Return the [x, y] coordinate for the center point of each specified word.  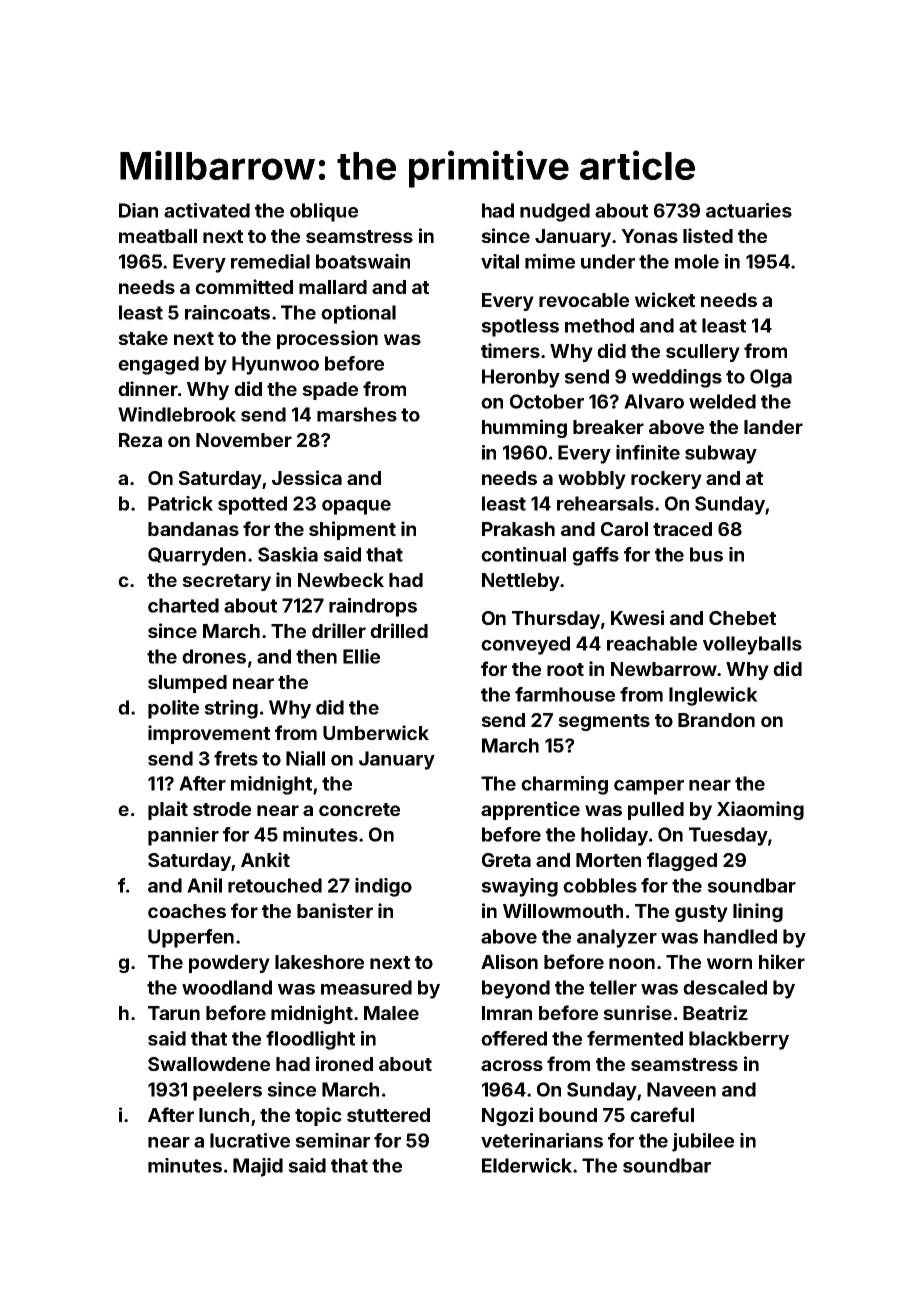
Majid [258, 1167]
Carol [624, 529]
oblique [324, 212]
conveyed [525, 645]
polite [173, 709]
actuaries [749, 210]
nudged [555, 212]
